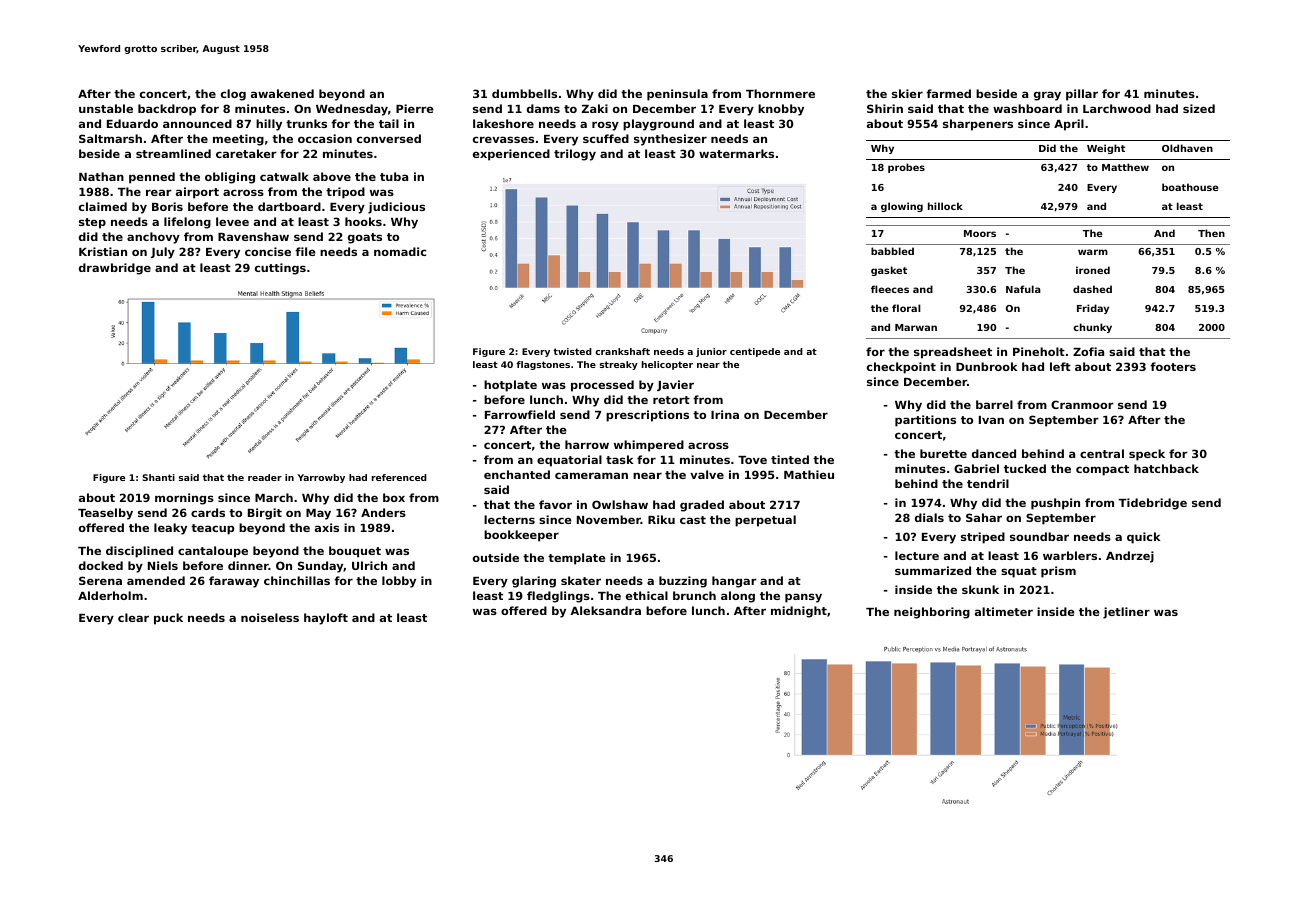 The image size is (1308, 924). Describe the element at coordinates (133, 617) in the screenshot. I see `clear` at that location.
